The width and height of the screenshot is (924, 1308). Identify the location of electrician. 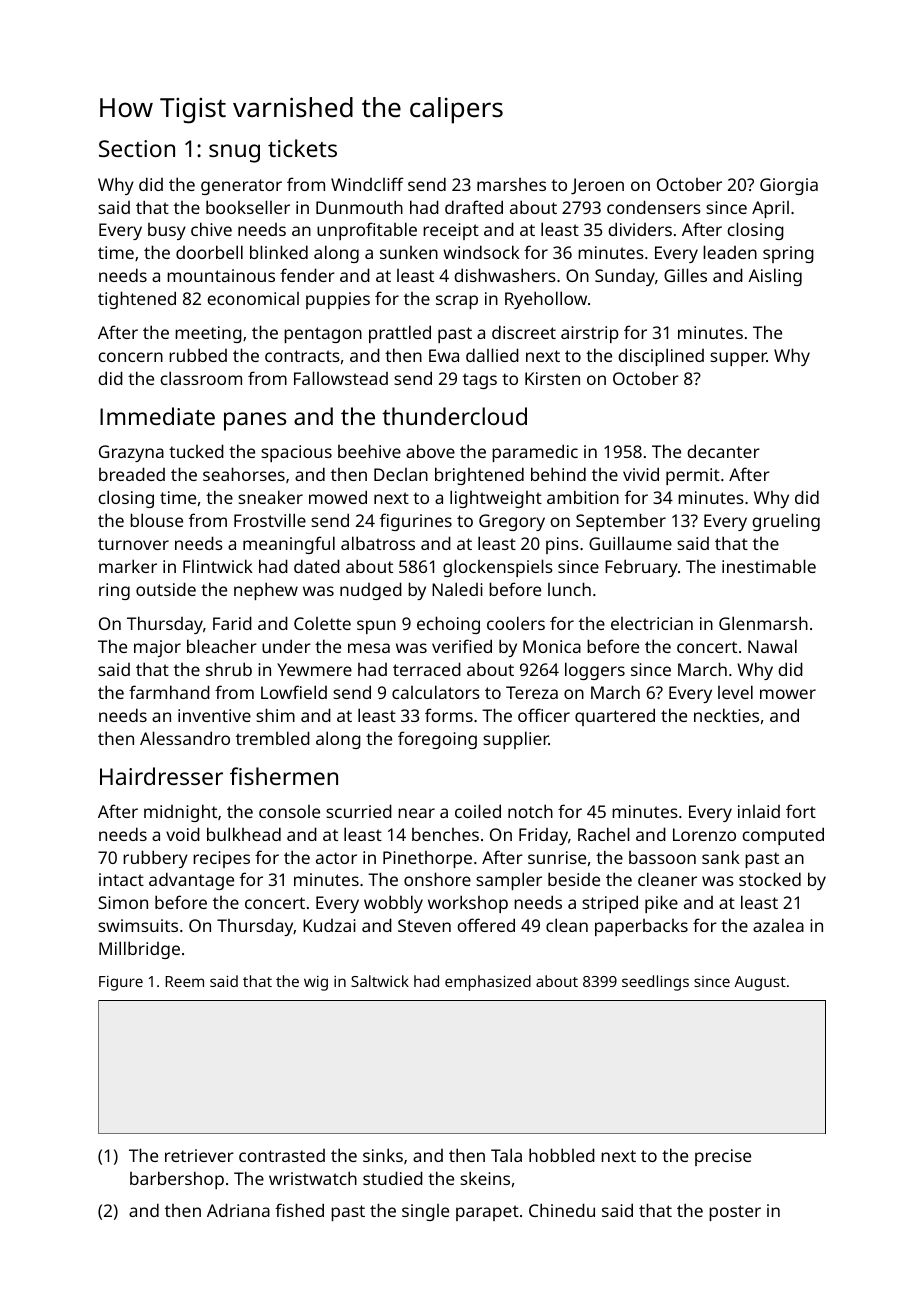
(652, 623).
